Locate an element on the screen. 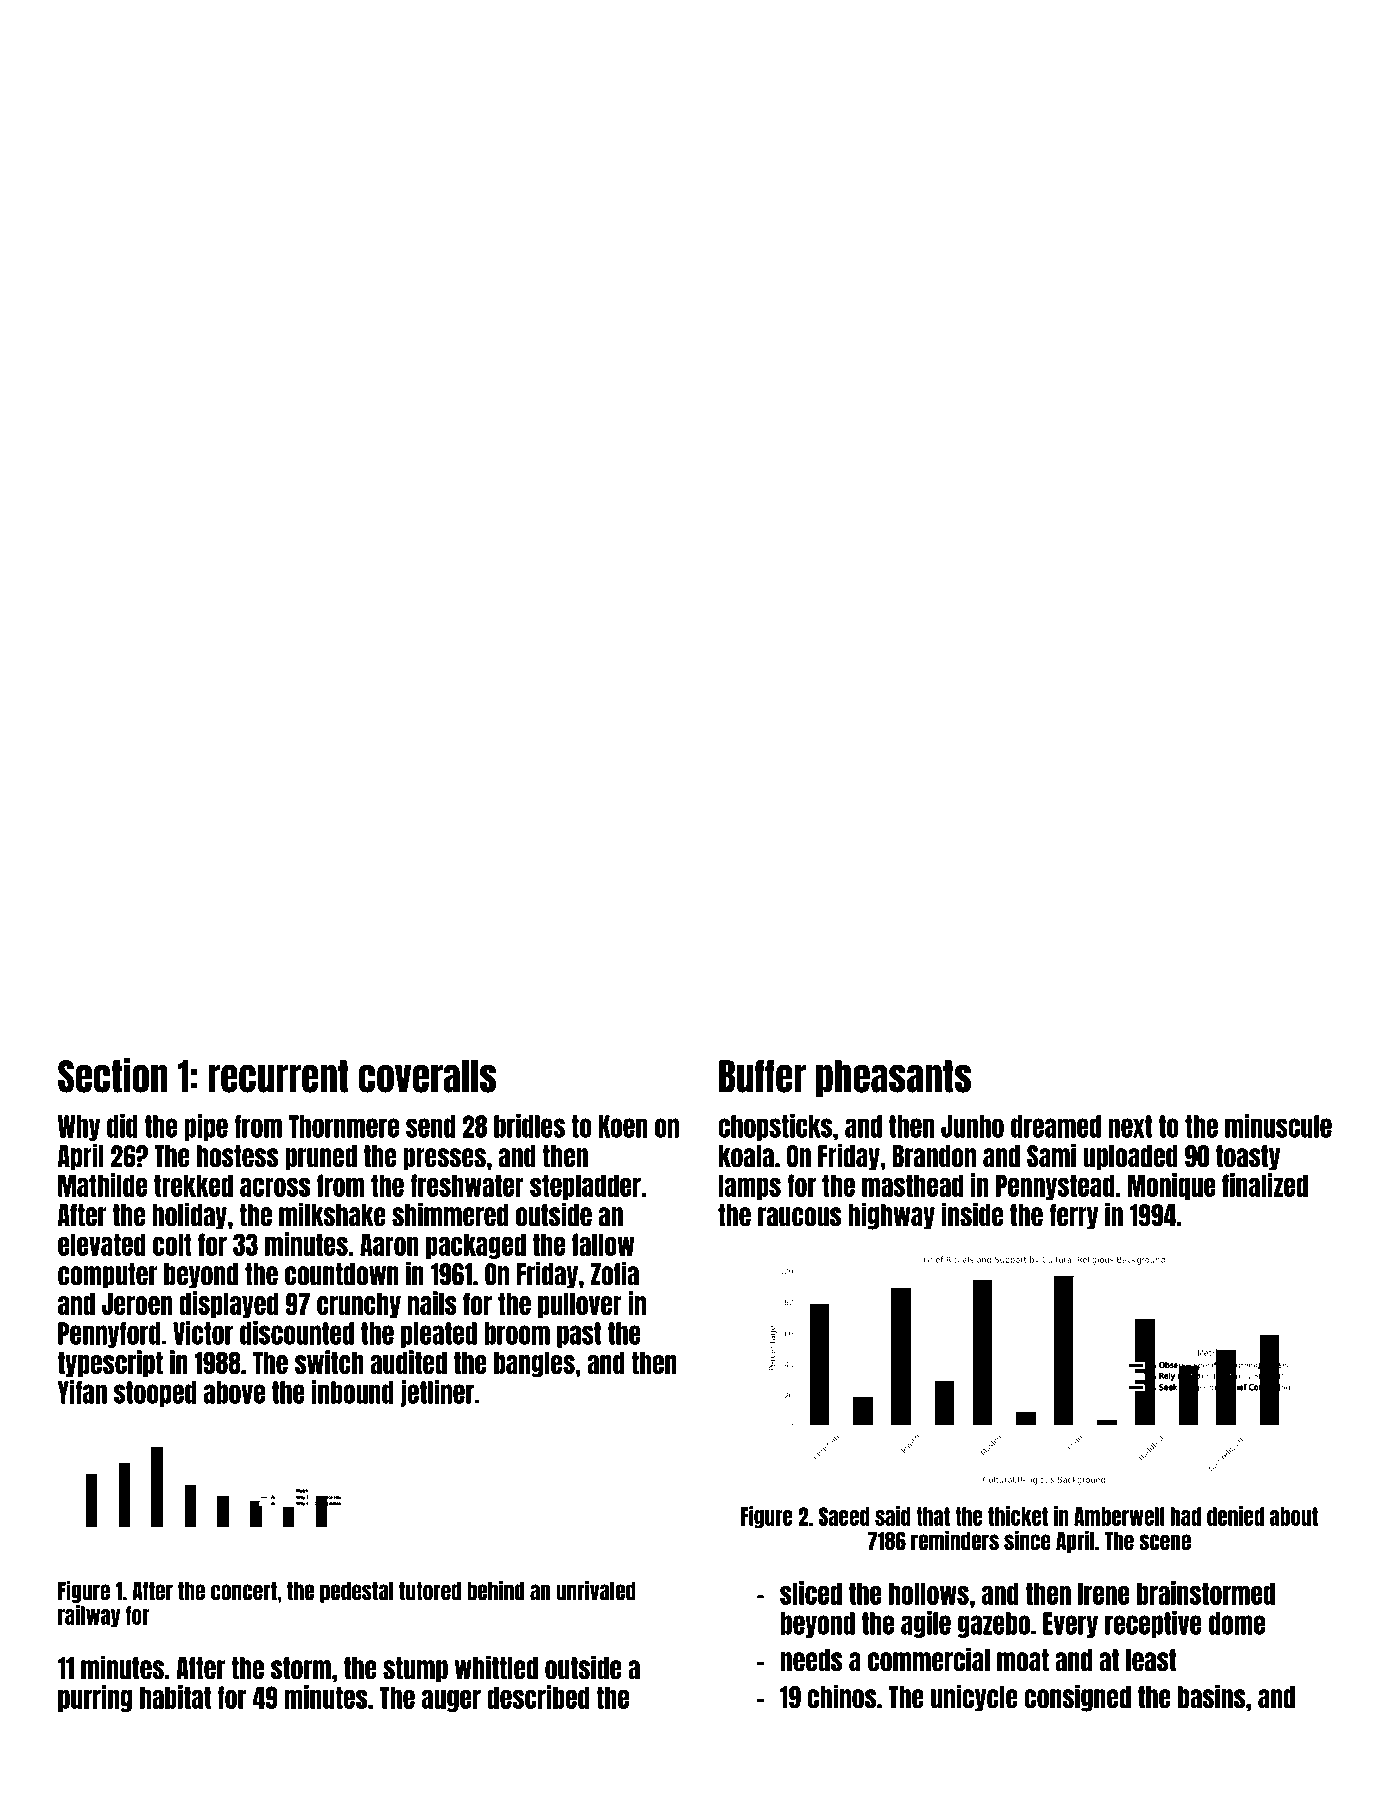 This screenshot has height=1809, width=1398. ferry is located at coordinates (1073, 1217).
